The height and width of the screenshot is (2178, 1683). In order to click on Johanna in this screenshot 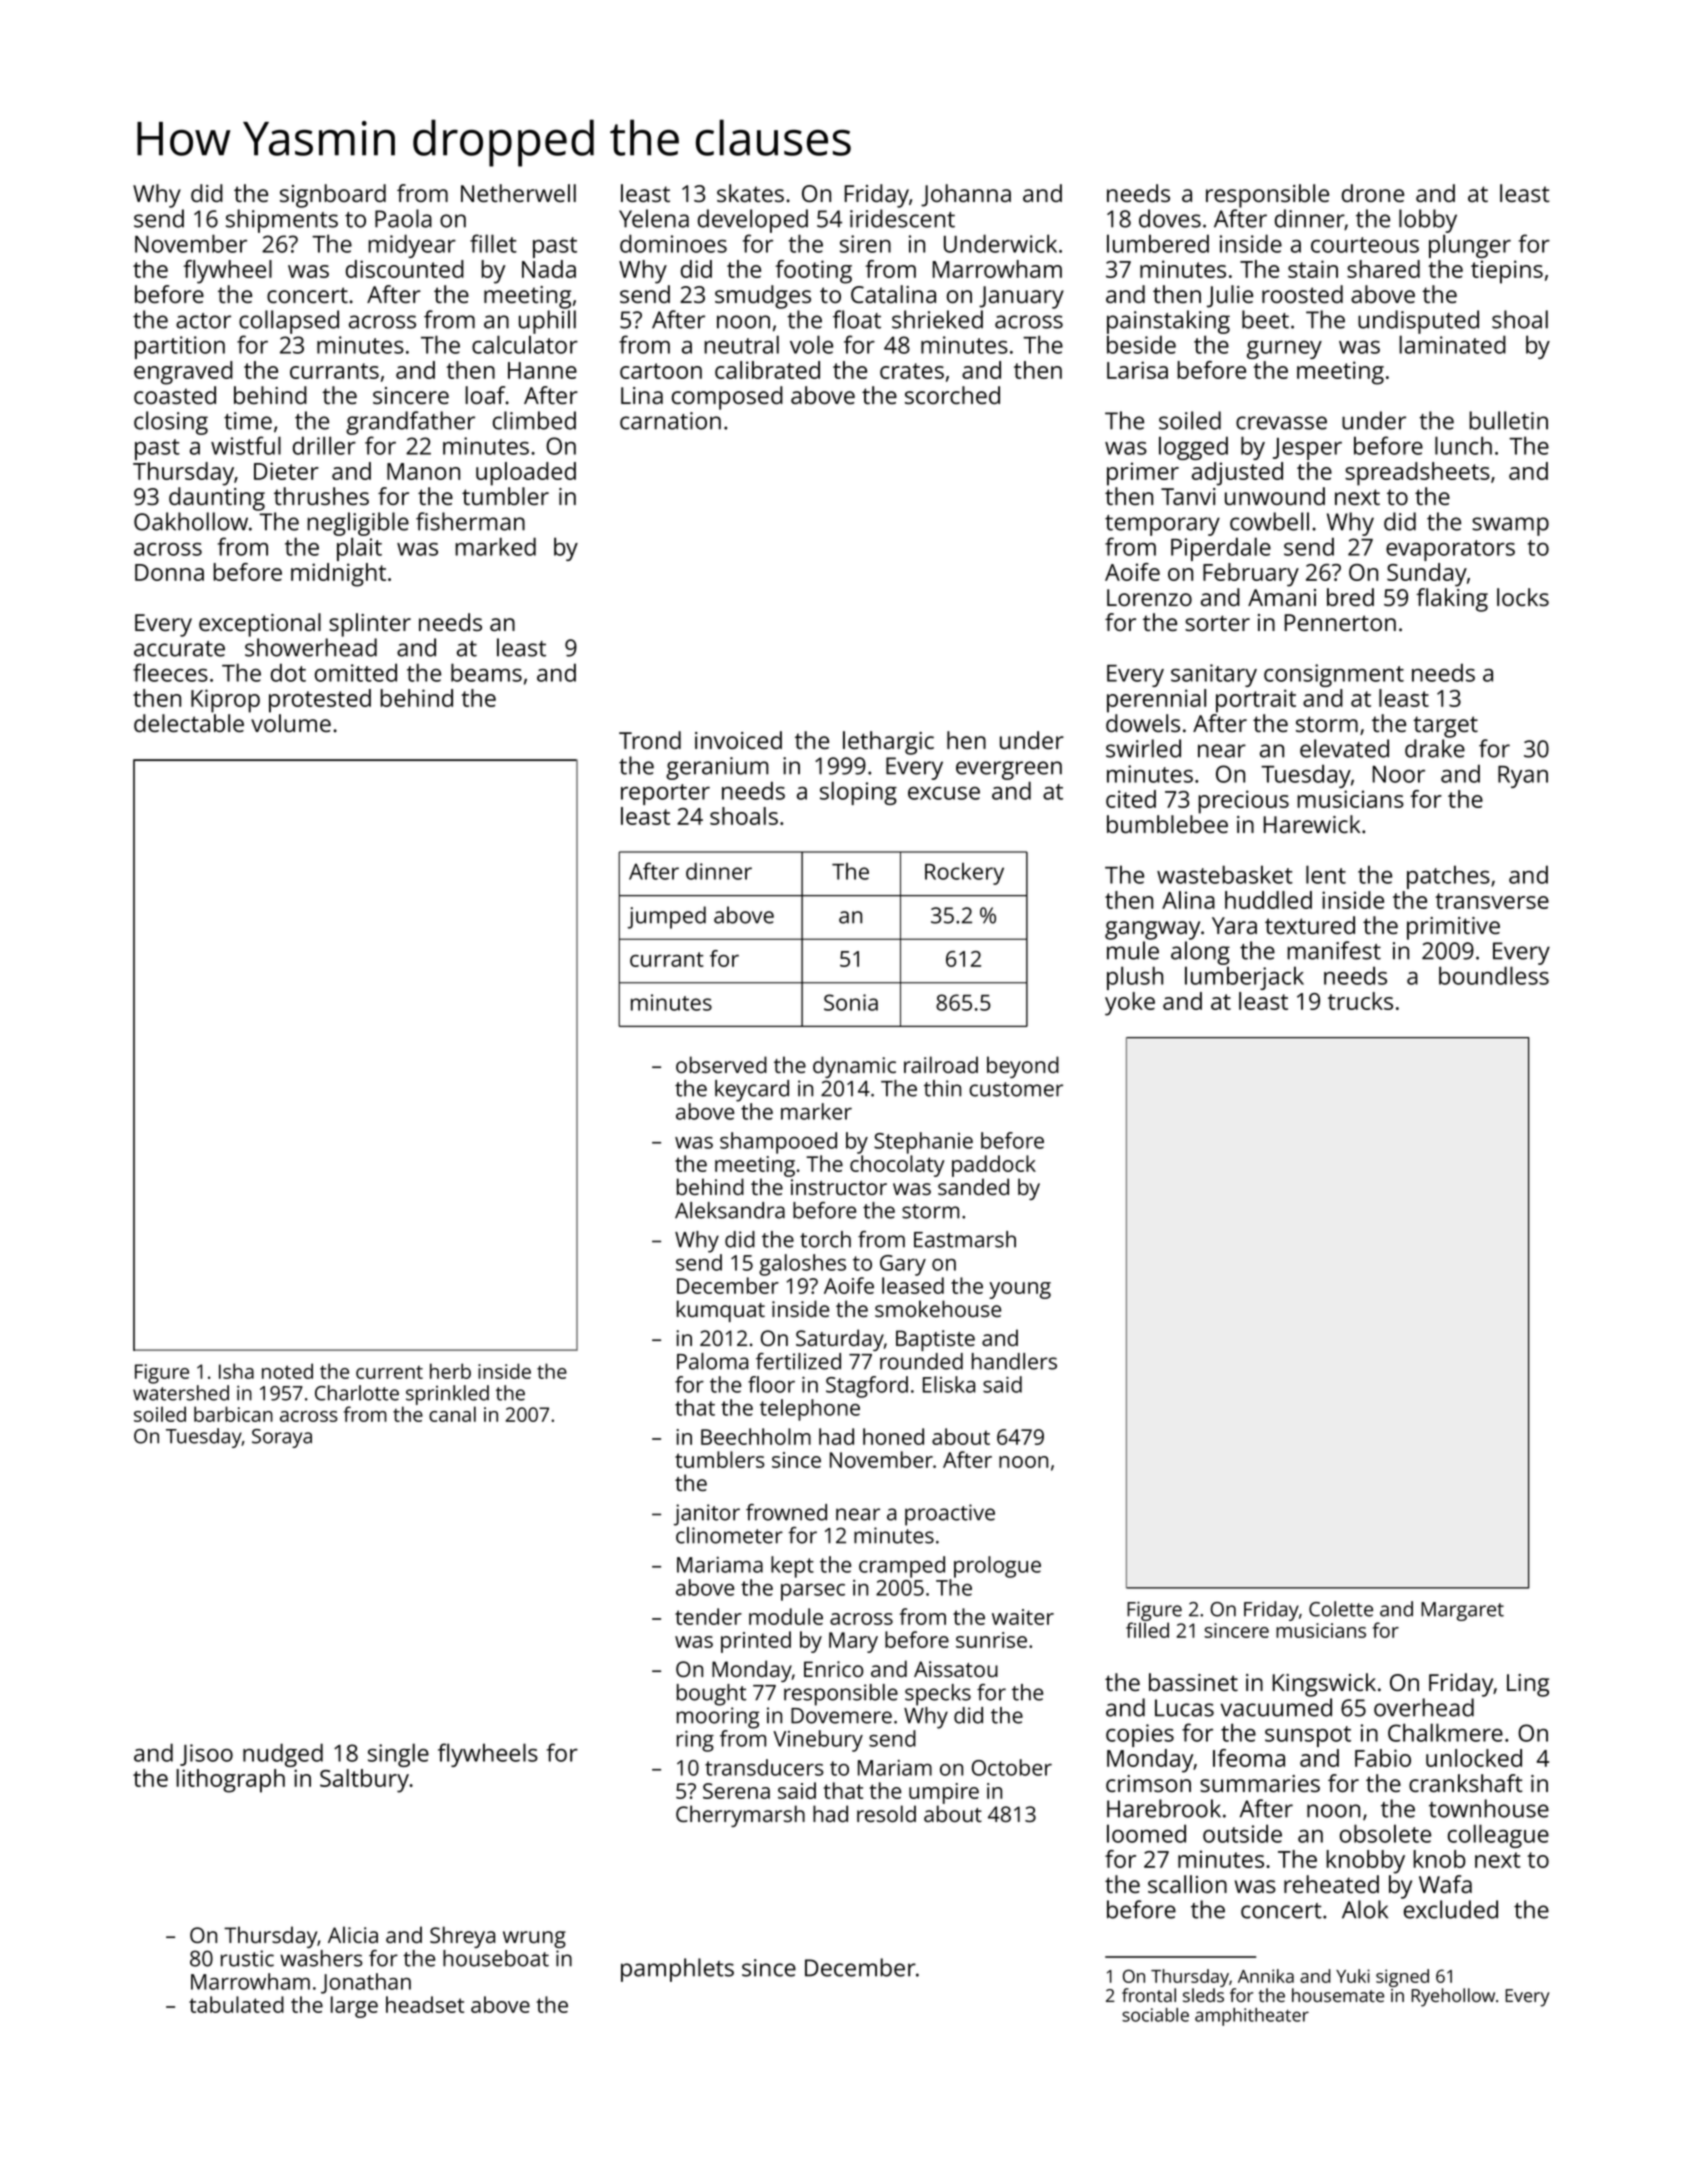, I will do `click(966, 195)`.
